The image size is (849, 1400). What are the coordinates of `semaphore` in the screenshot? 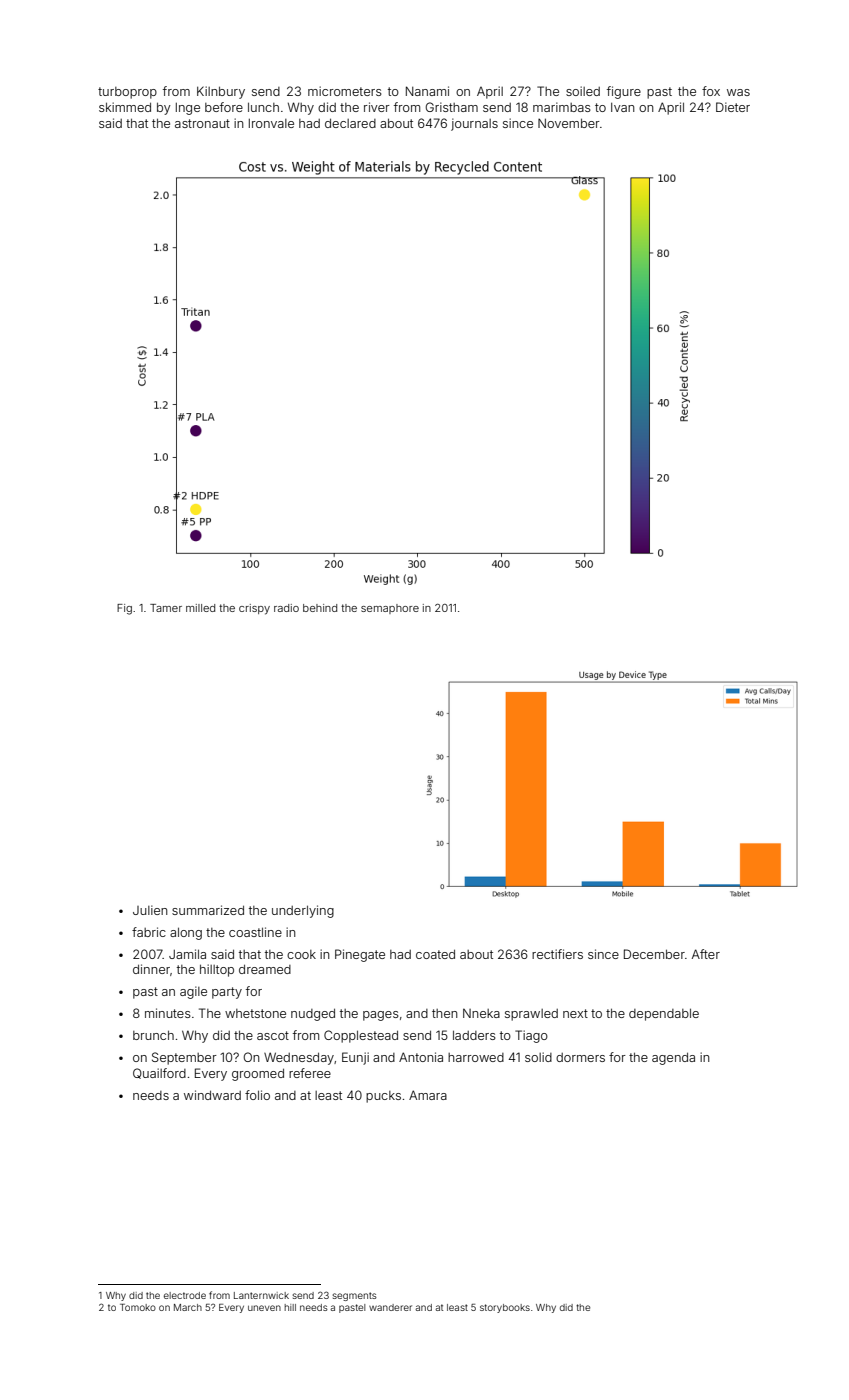 It's located at (390, 609).
